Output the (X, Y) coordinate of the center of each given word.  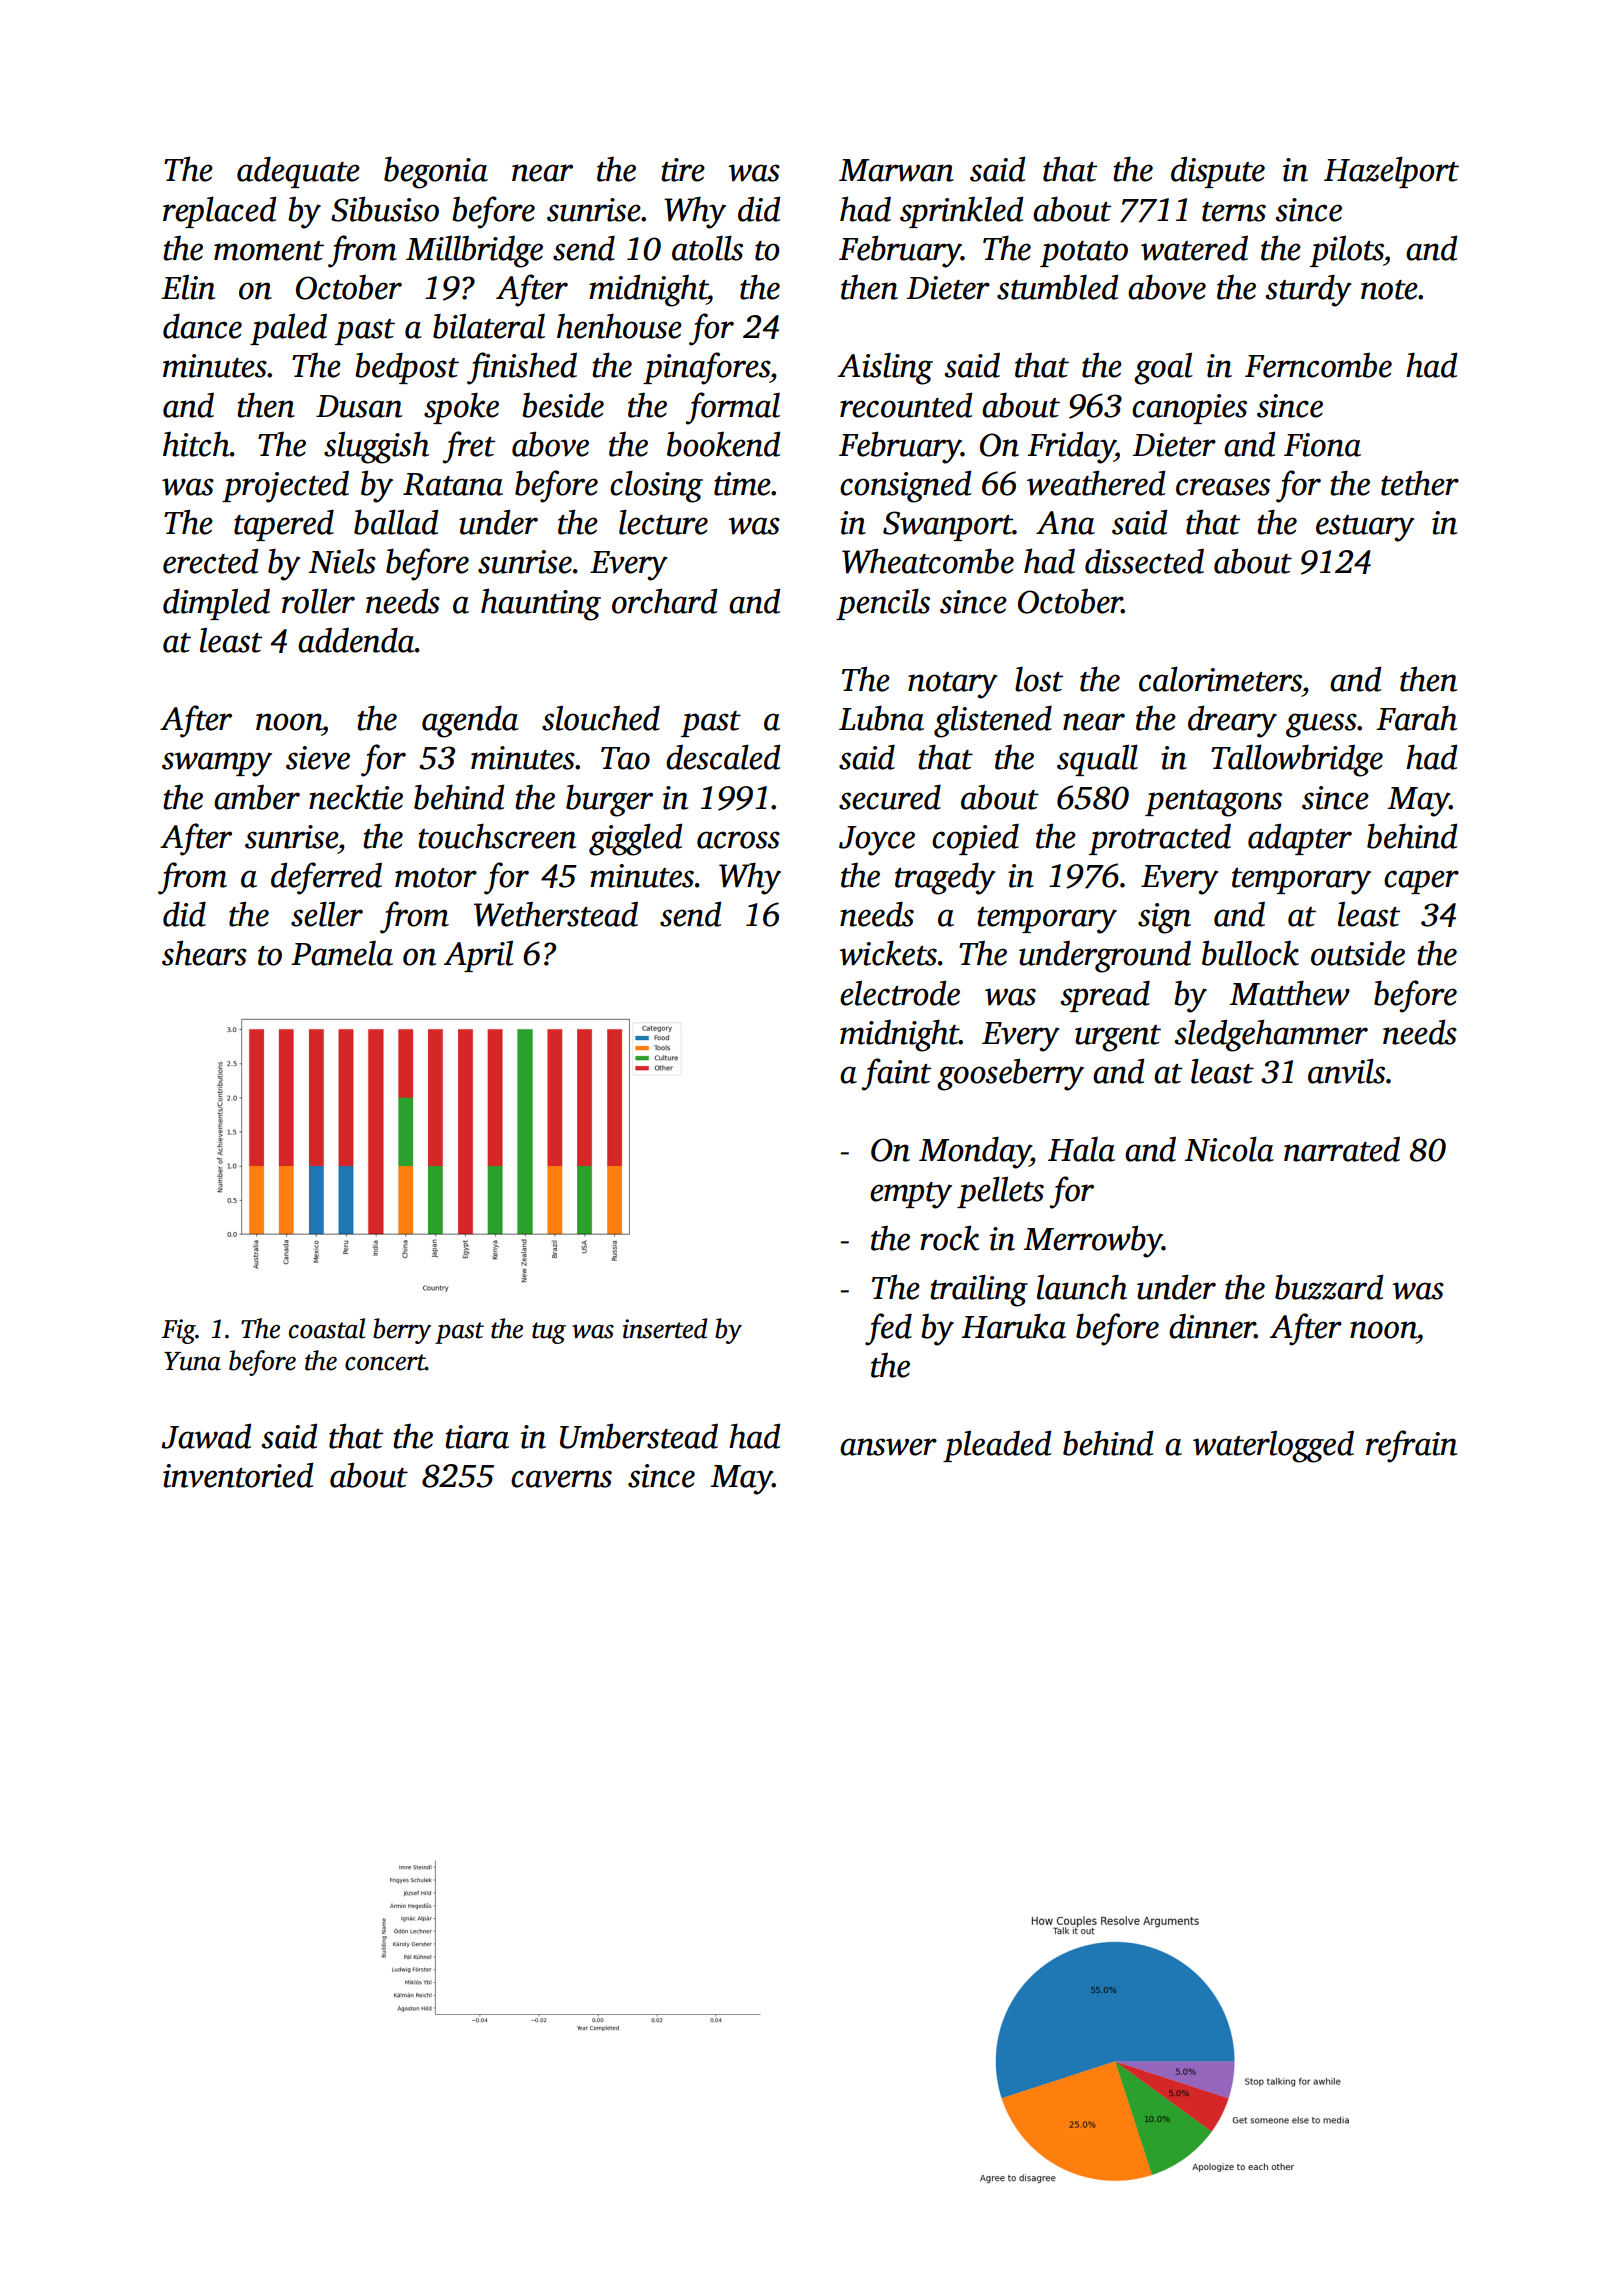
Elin (188, 287)
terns (1234, 212)
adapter (1300, 839)
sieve (318, 758)
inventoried (238, 1475)
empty (911, 1195)
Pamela (342, 953)
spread (1105, 996)
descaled (723, 757)
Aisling (885, 369)
